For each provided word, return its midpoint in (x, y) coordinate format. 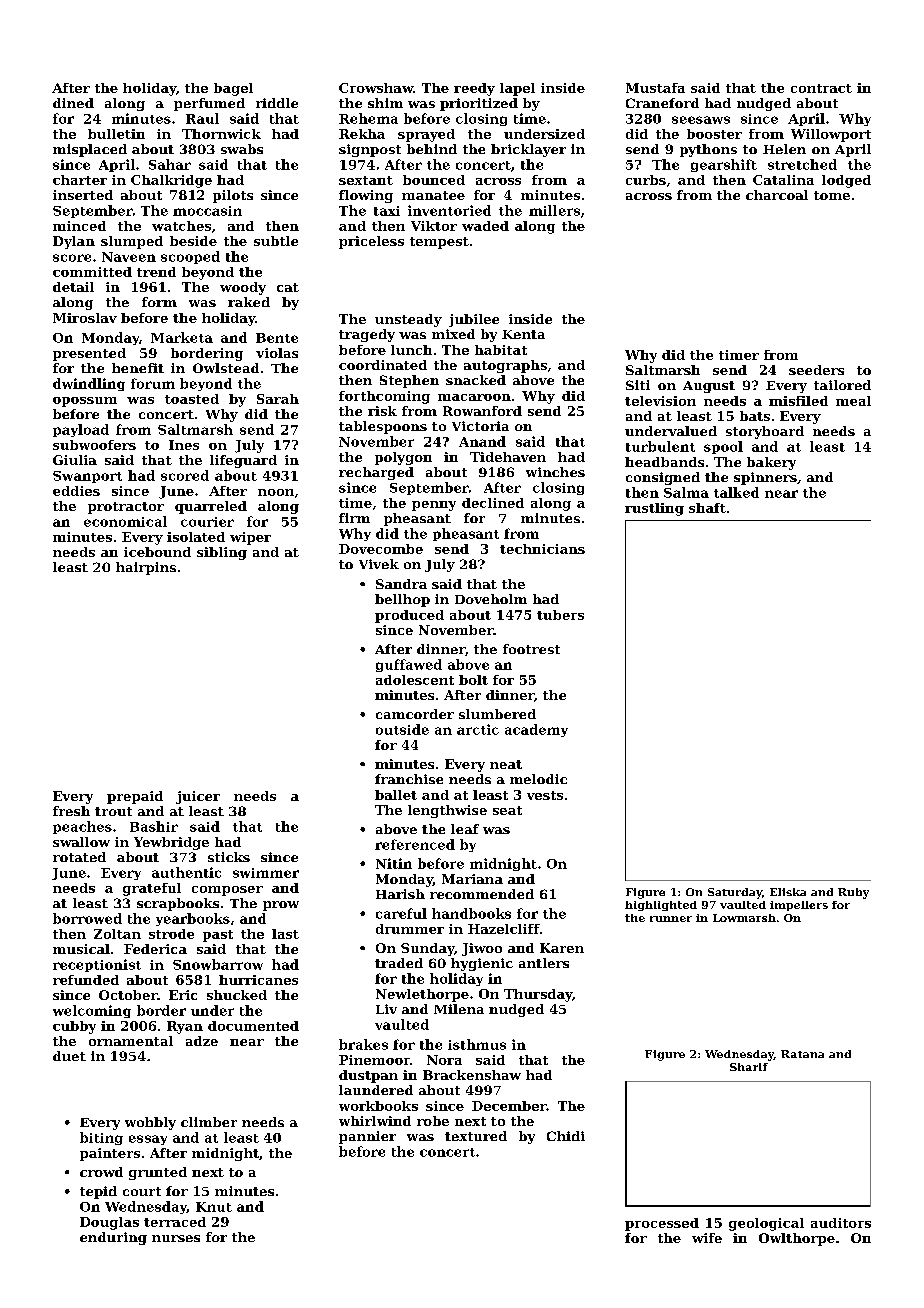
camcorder (415, 714)
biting (101, 1138)
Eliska (788, 892)
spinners (765, 478)
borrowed (87, 918)
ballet (396, 795)
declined (493, 503)
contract (821, 88)
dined (73, 103)
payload (81, 430)
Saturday (735, 893)
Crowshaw (376, 88)
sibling (222, 553)
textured (476, 1136)
